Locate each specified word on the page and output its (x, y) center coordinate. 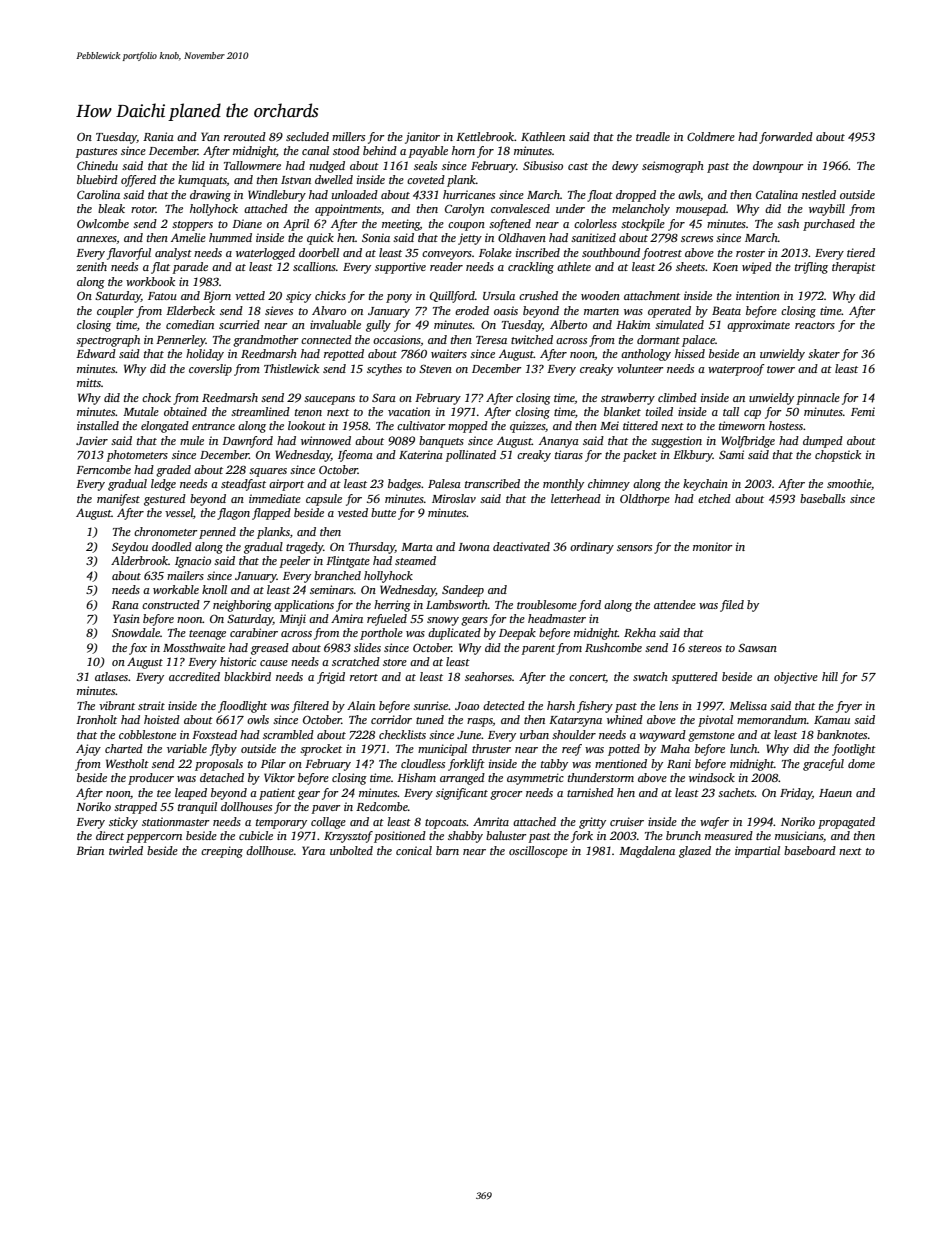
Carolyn (464, 210)
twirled (126, 850)
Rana (125, 605)
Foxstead (214, 734)
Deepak (517, 634)
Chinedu (97, 165)
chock (156, 397)
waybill (827, 210)
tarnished (590, 792)
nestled (819, 194)
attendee (675, 604)
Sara (384, 397)
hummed (230, 237)
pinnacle (818, 399)
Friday (796, 794)
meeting (401, 225)
